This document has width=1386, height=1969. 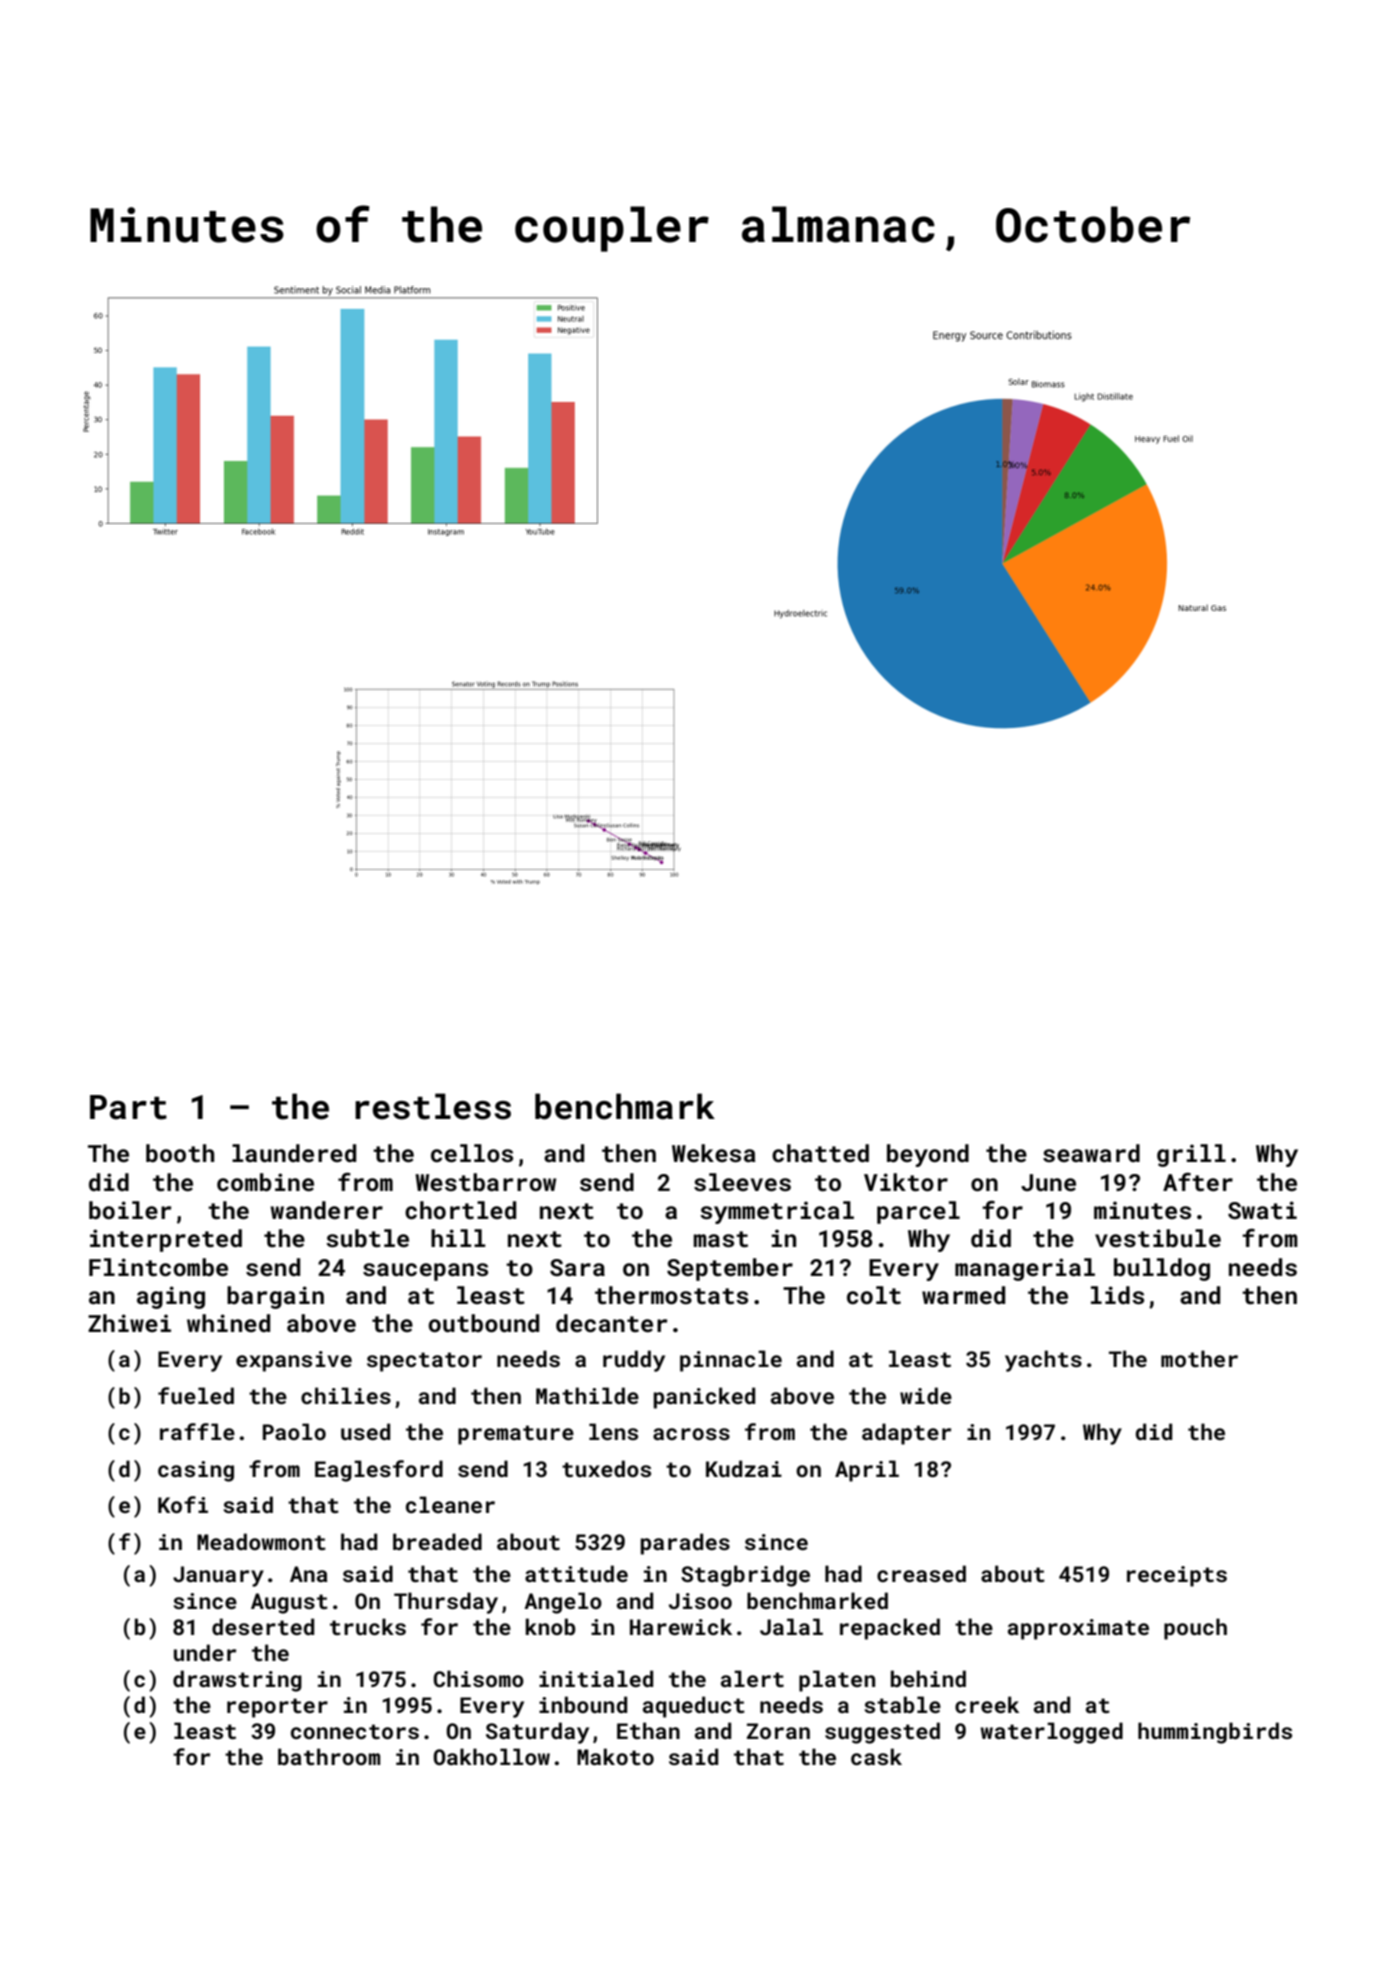 I want to click on panicked, so click(x=704, y=1398).
